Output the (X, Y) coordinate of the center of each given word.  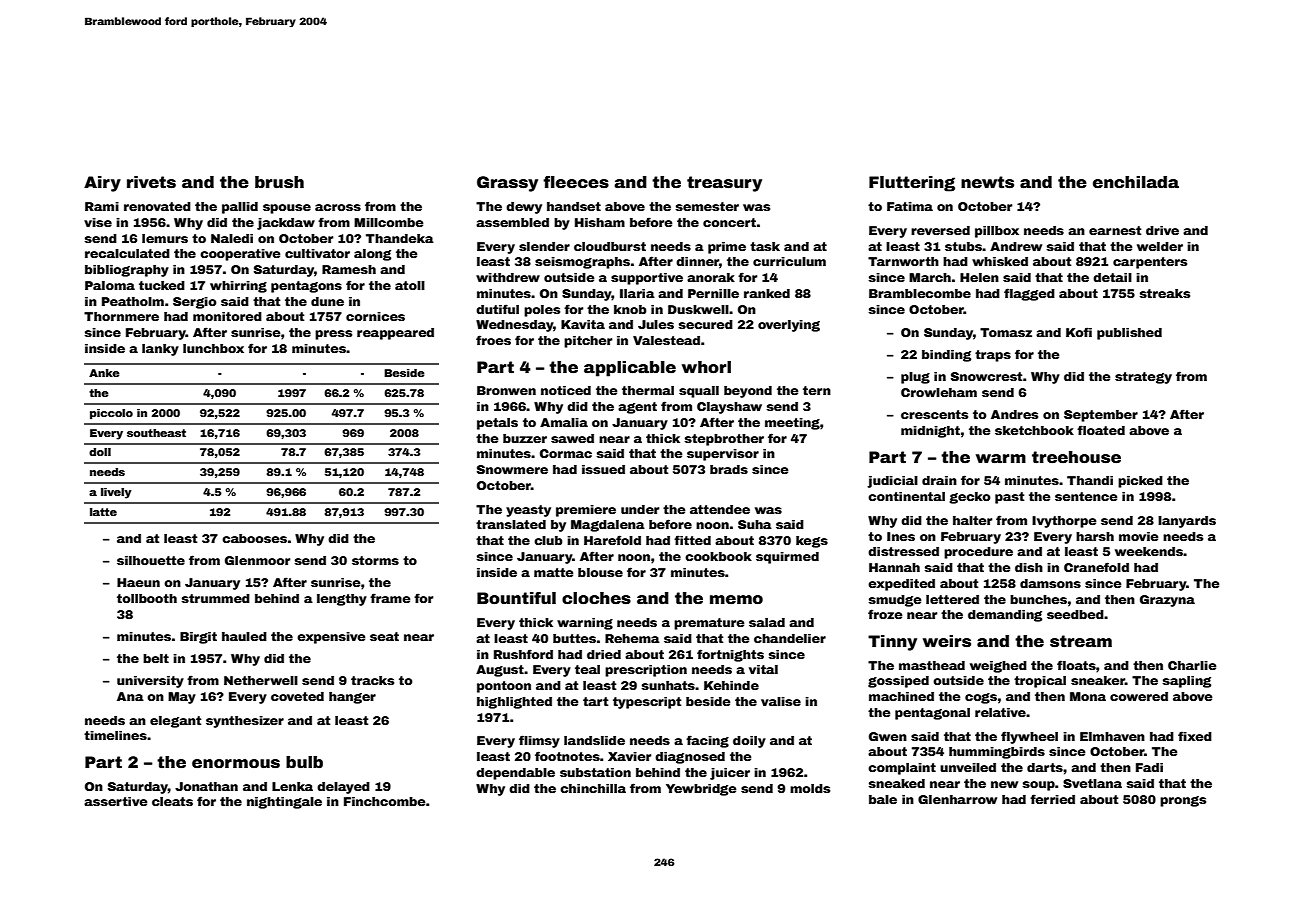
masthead (932, 665)
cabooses (254, 538)
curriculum (789, 261)
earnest (1115, 230)
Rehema (632, 638)
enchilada (1136, 182)
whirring (238, 287)
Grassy (507, 184)
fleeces (576, 182)
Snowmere (512, 469)
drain (939, 480)
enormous (236, 764)
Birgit (198, 638)
